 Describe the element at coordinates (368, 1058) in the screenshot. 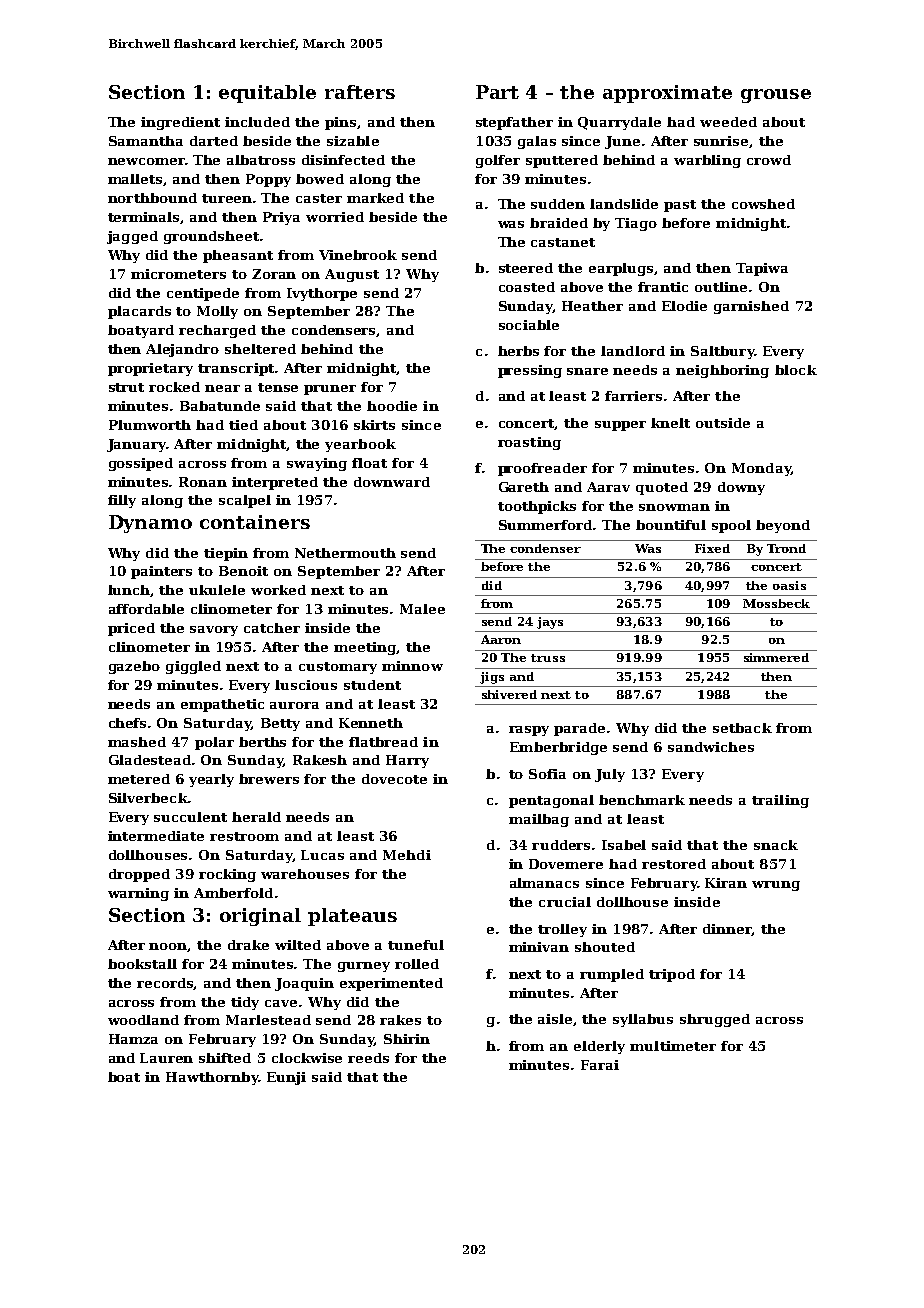

I see `reeds` at that location.
